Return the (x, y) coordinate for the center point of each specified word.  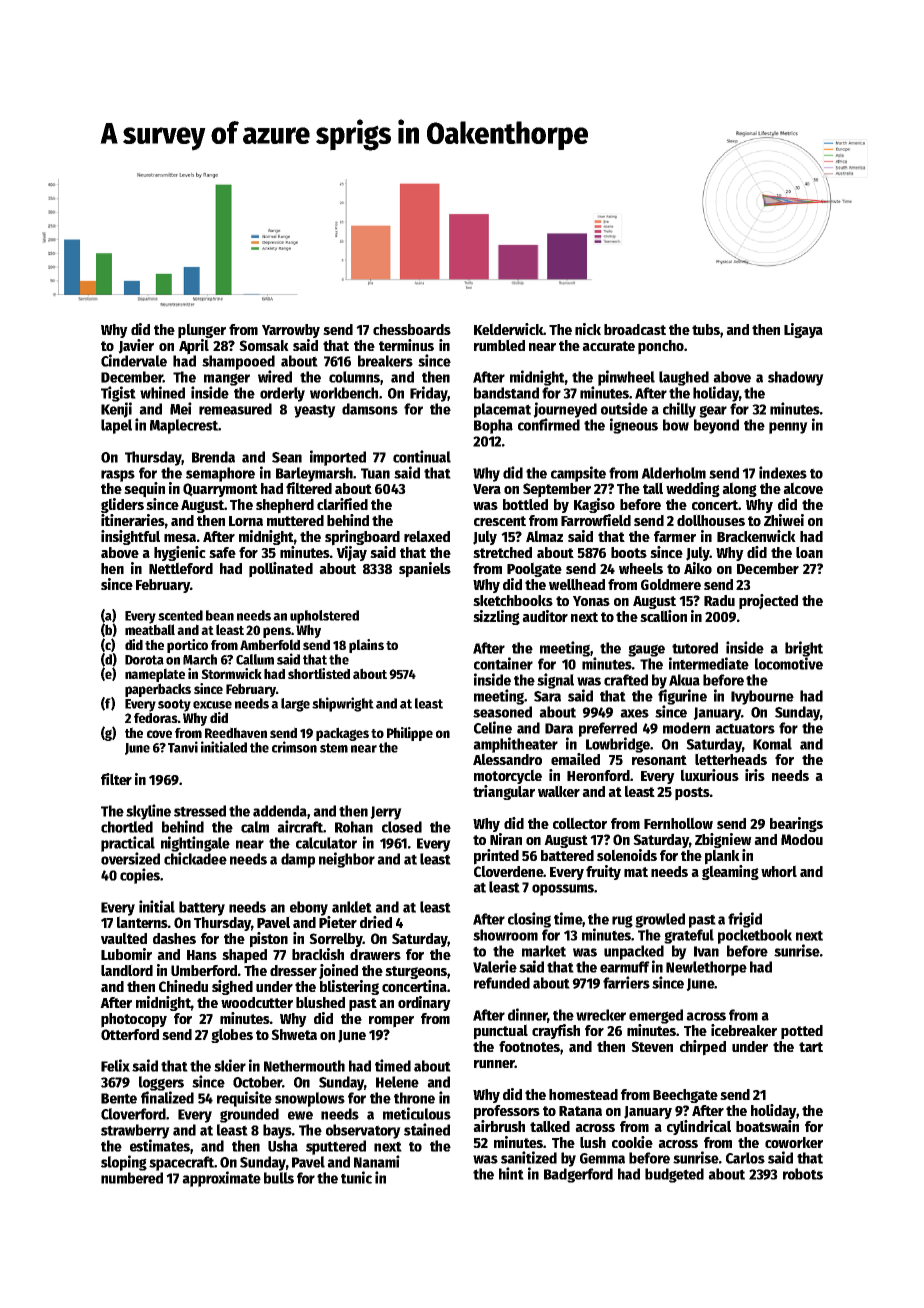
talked (550, 1126)
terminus (406, 345)
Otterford (130, 1034)
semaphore (220, 474)
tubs (706, 329)
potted (802, 1032)
